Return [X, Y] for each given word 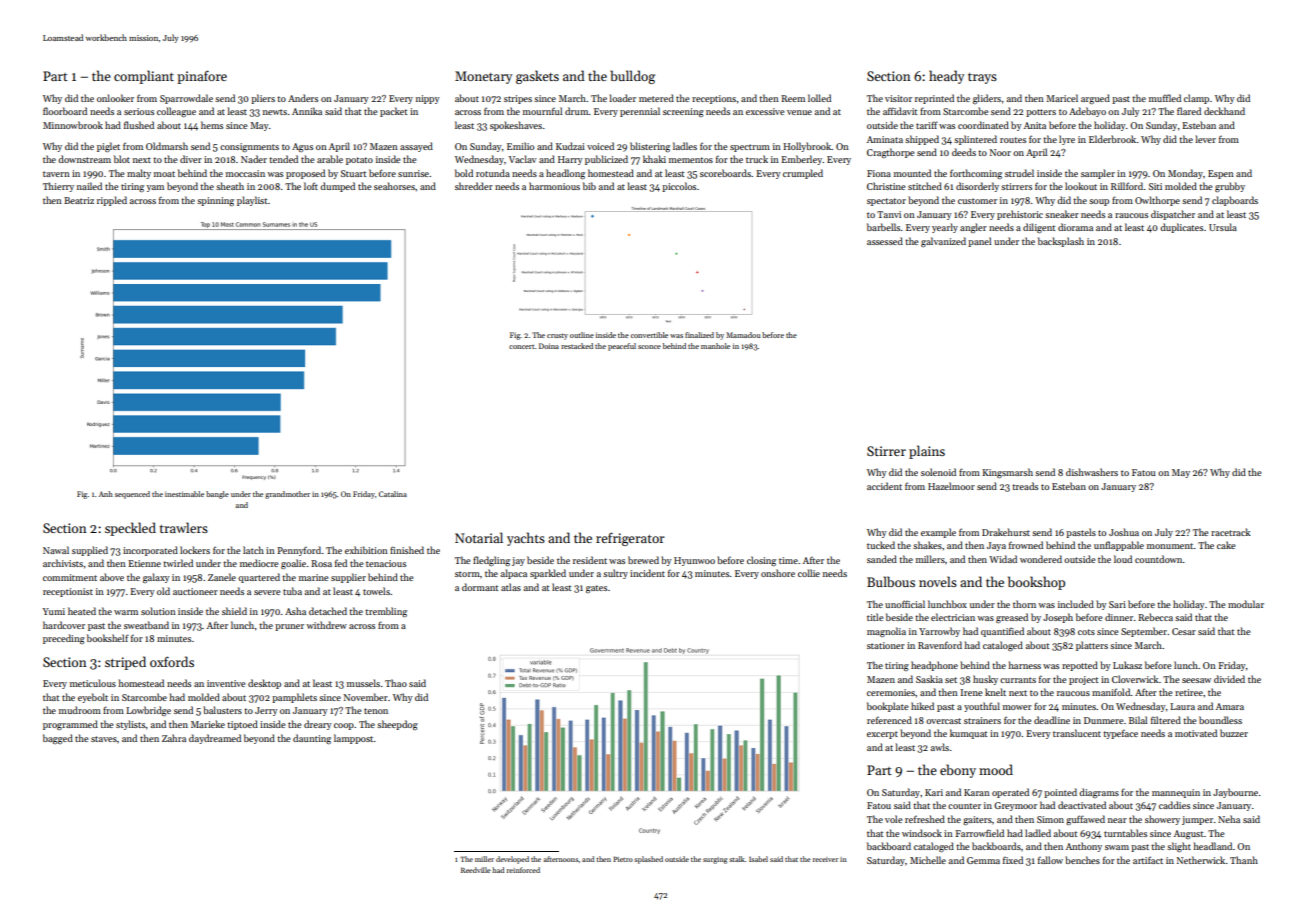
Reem [793, 98]
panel [979, 242]
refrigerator [630, 539]
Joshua [1124, 532]
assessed [885, 241]
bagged [58, 739]
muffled [1165, 98]
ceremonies [891, 692]
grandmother [287, 495]
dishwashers [1092, 472]
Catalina [393, 494]
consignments [249, 147]
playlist [252, 201]
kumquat [968, 734]
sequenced [132, 495]
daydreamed [215, 739]
